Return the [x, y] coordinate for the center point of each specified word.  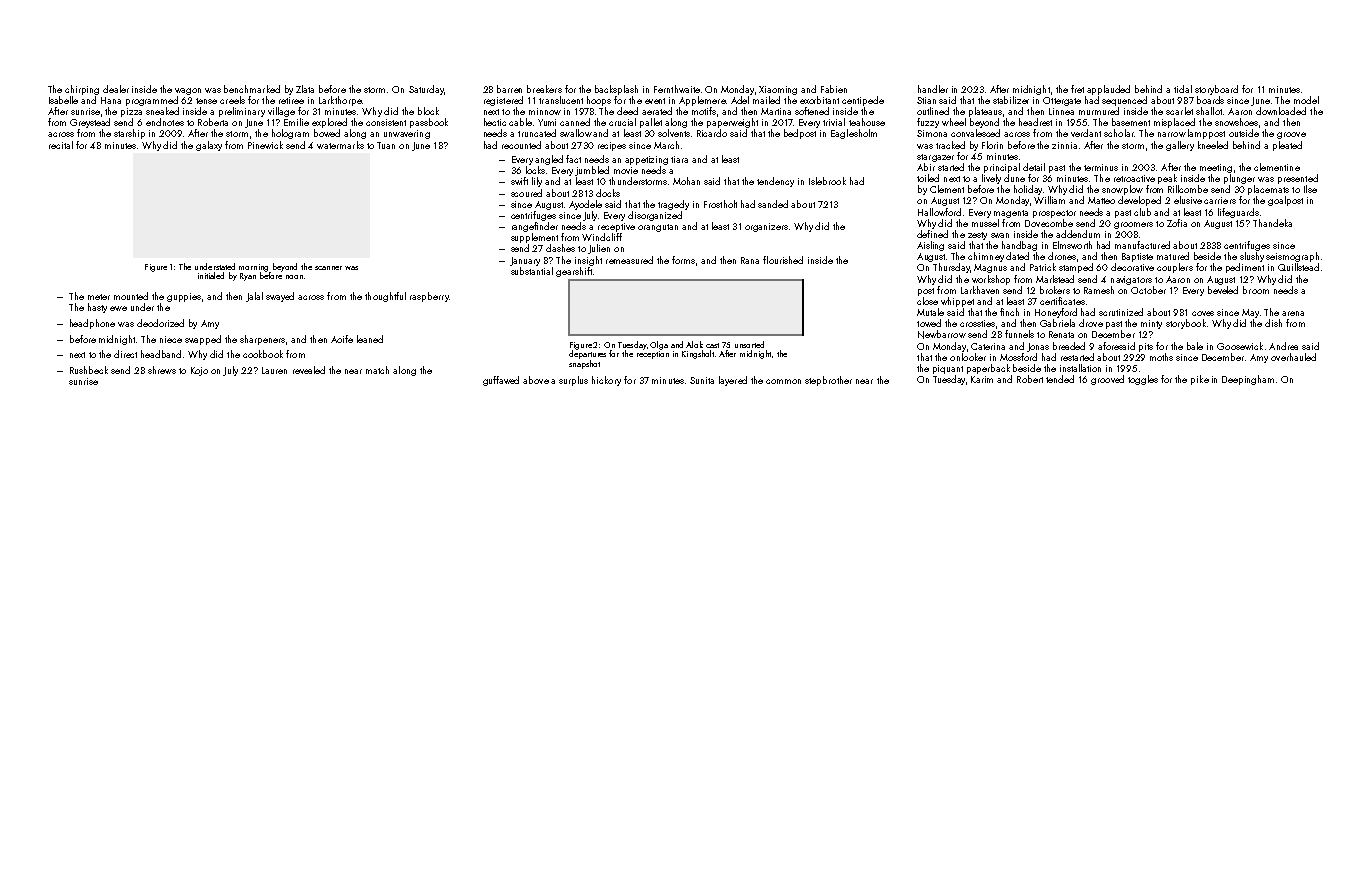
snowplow [1122, 190]
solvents [674, 133]
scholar [1119, 133]
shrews [162, 370]
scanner [328, 268]
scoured [526, 193]
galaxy [209, 146]
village [281, 112]
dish [1273, 323]
